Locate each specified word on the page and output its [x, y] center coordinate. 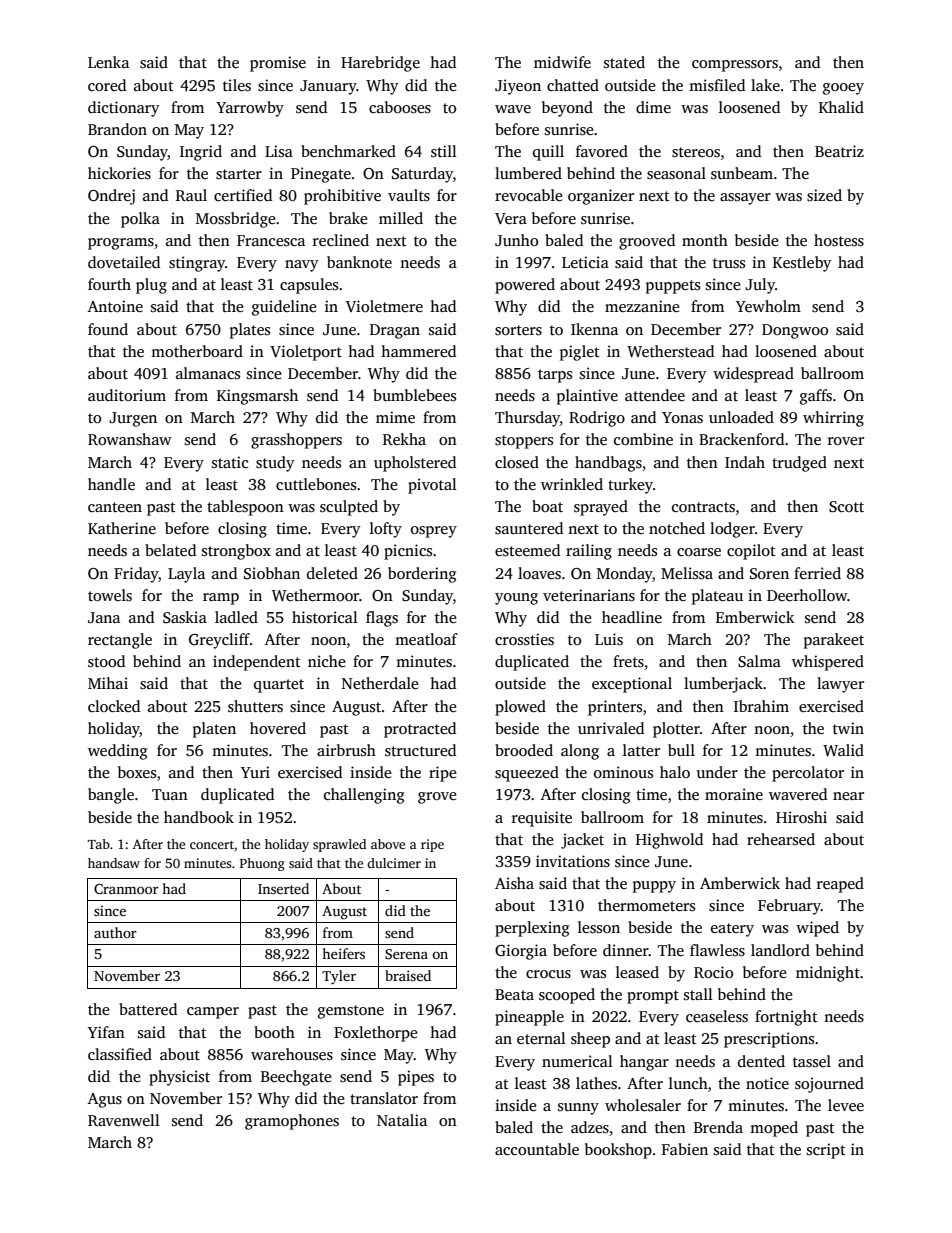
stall [698, 994]
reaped [840, 885]
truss [729, 263]
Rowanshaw [130, 439]
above [388, 844]
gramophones [292, 1122]
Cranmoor [126, 889]
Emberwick [755, 617]
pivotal [432, 486]
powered [525, 286]
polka [140, 220]
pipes [416, 1078]
